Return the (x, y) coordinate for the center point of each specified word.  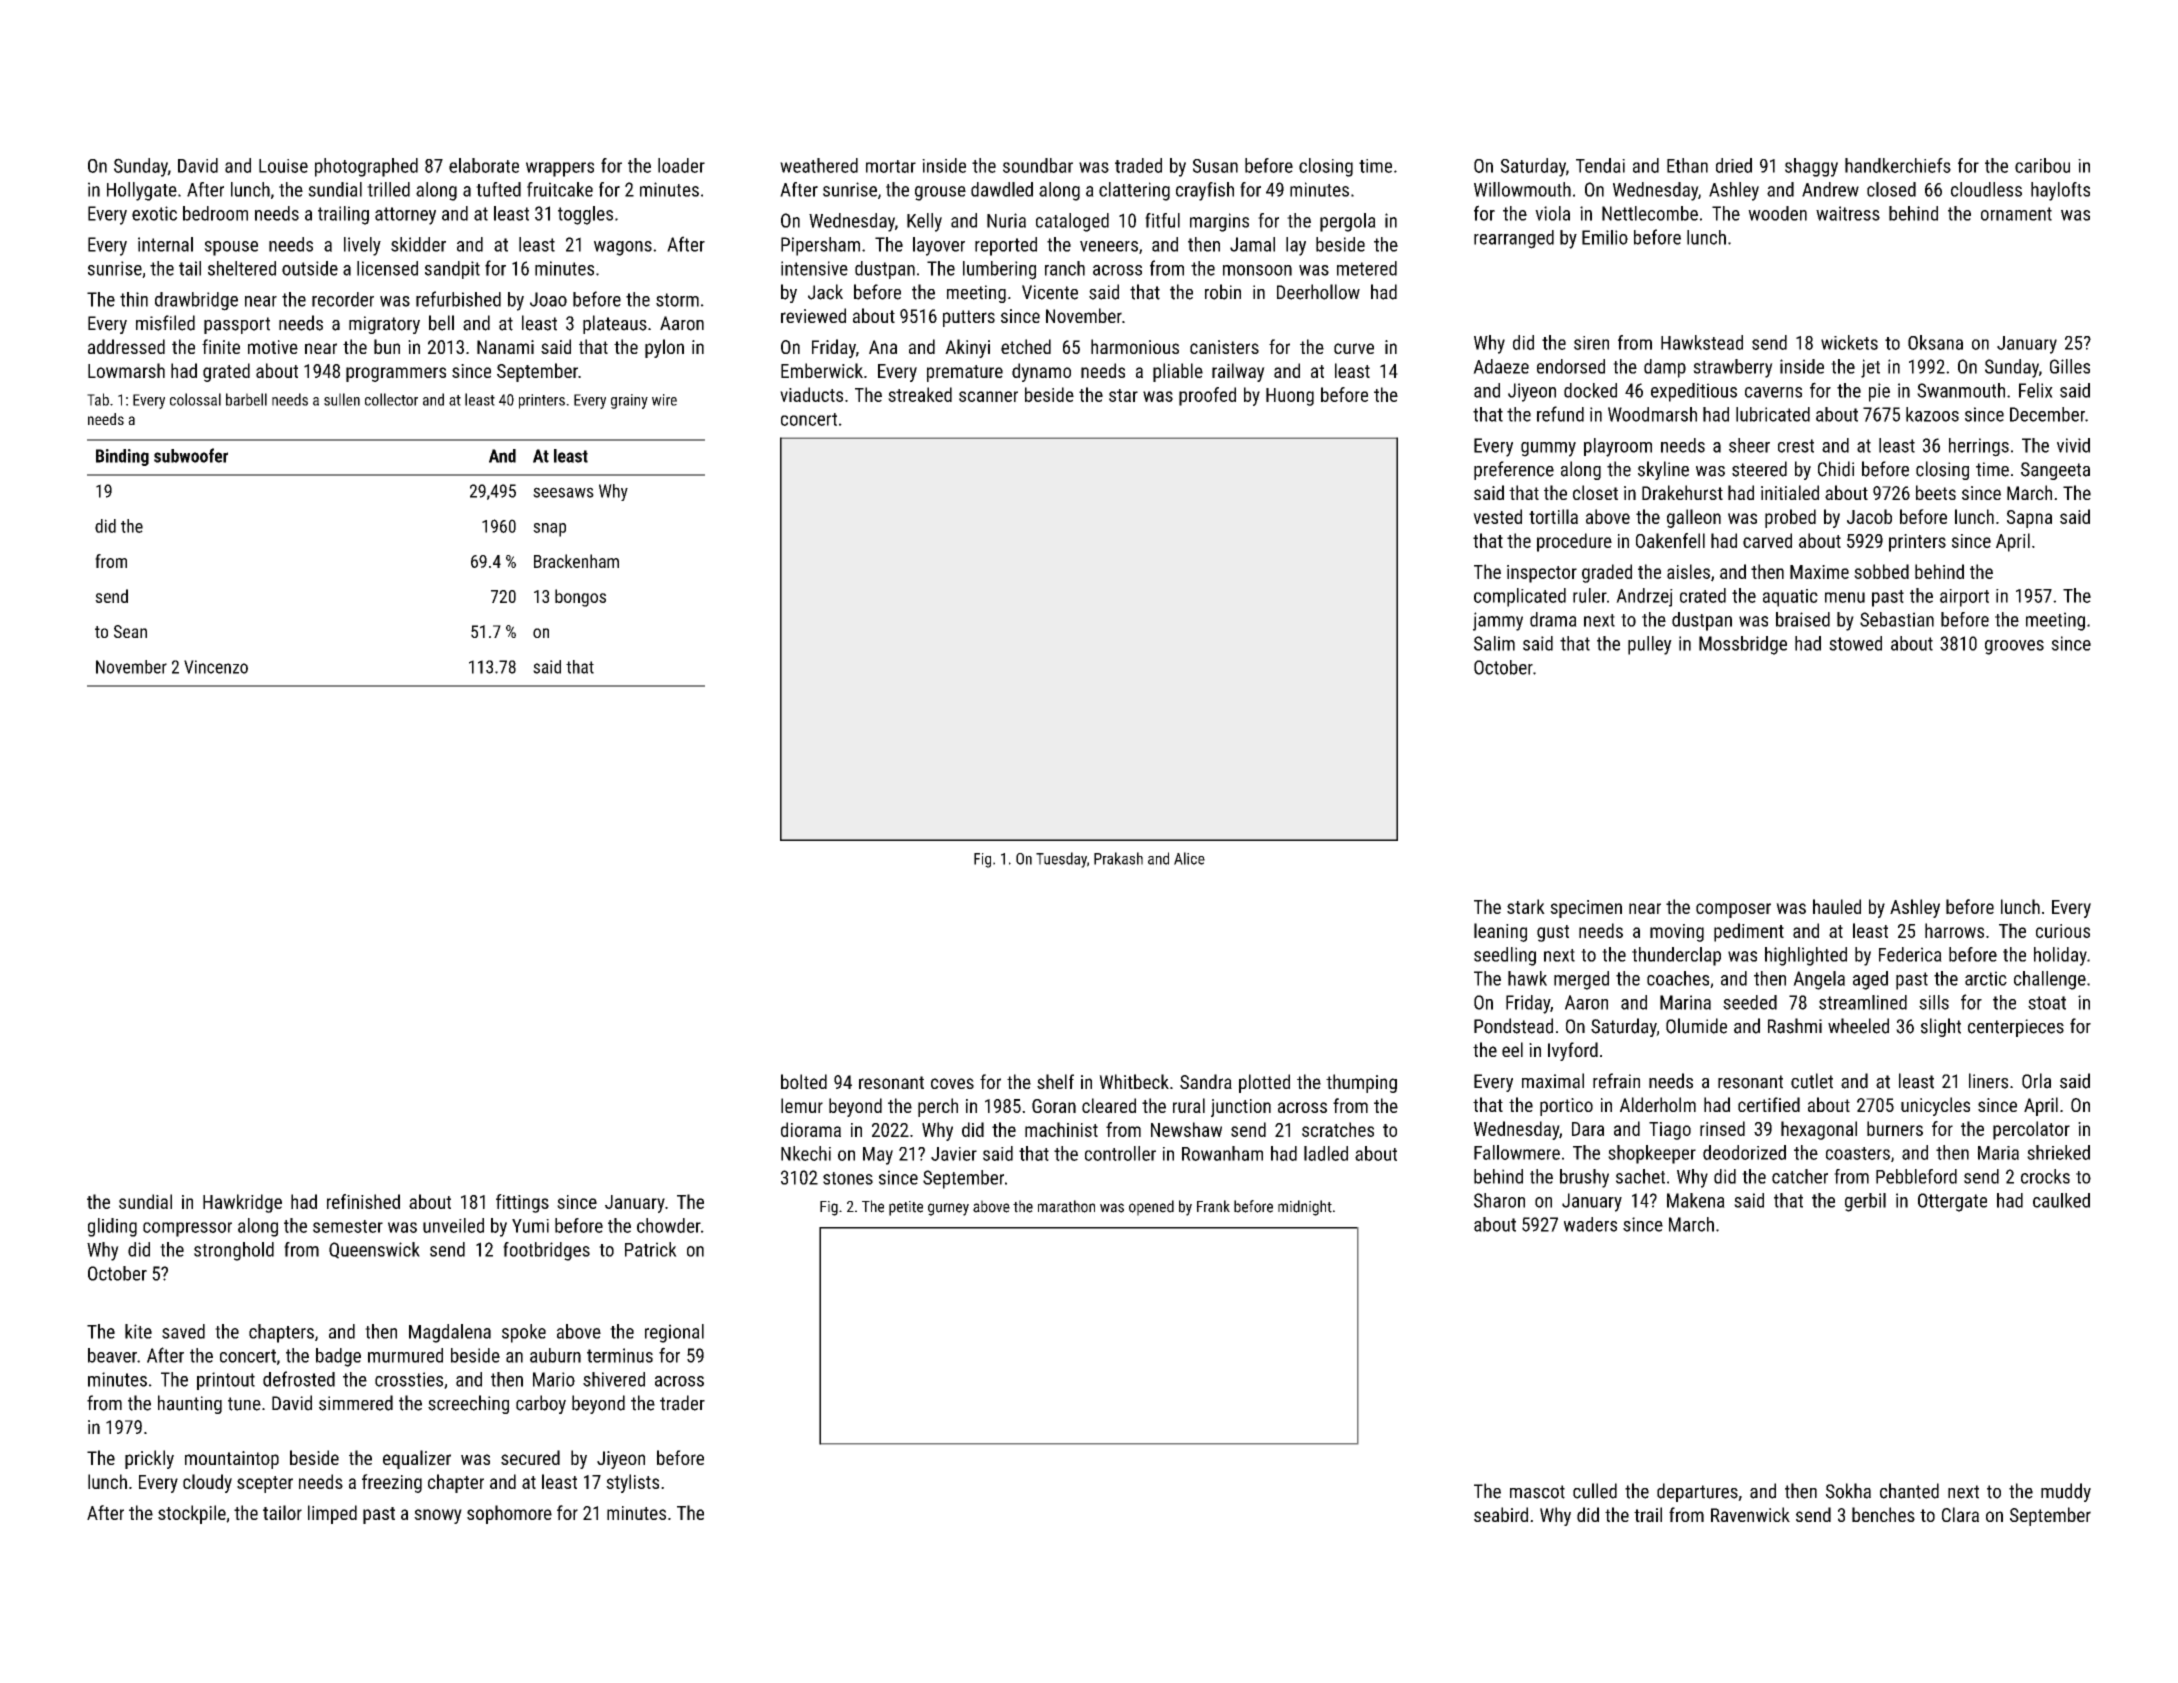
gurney (948, 1209)
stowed (1855, 643)
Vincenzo (216, 667)
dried (1734, 165)
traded (1138, 165)
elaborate (484, 165)
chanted (1909, 1491)
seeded (1750, 1002)
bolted (804, 1081)
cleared (1109, 1105)
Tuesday (1061, 860)
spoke (524, 1333)
